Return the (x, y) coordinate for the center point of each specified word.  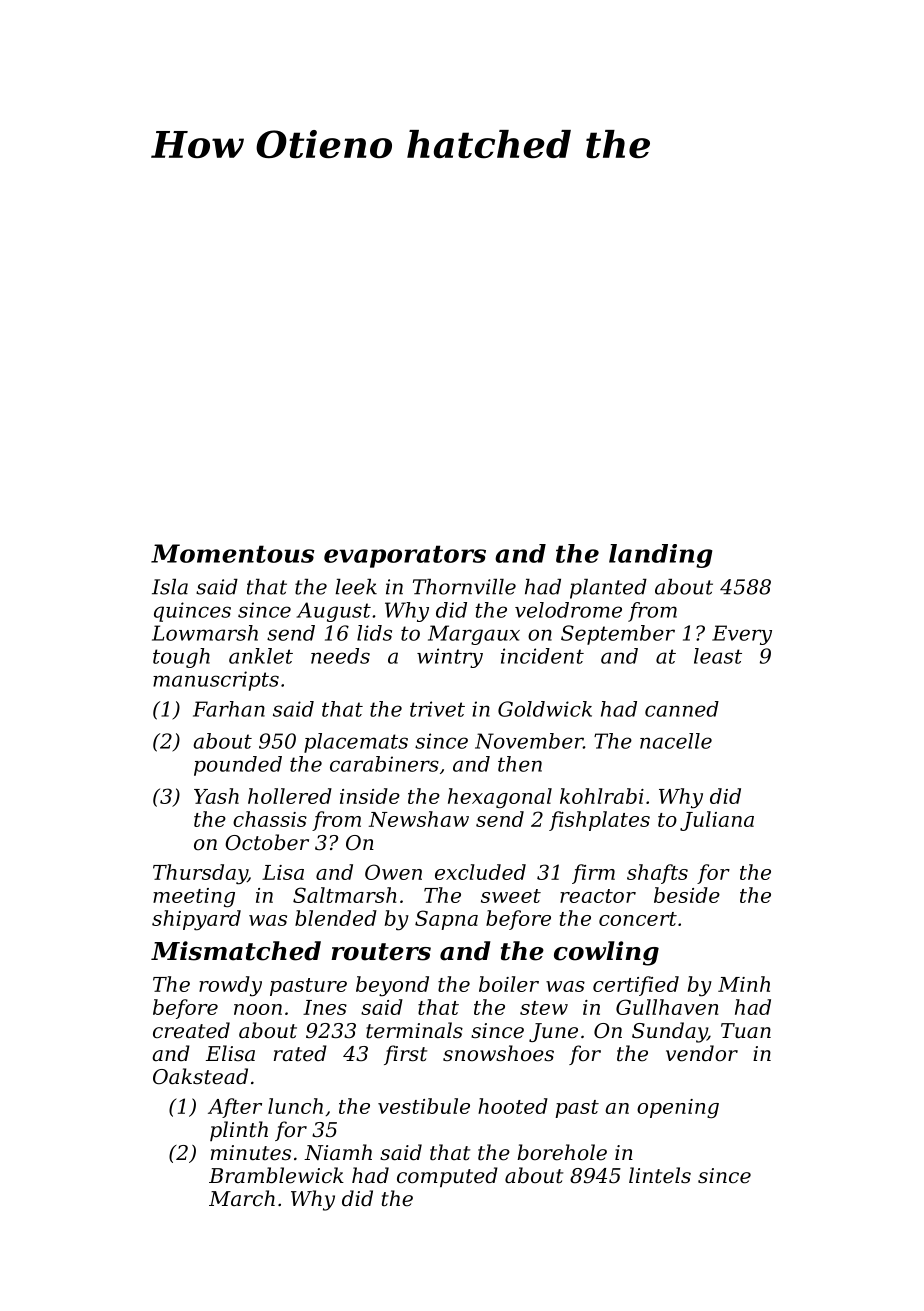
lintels (660, 1175)
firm (593, 874)
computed (447, 1177)
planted (608, 589)
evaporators (405, 556)
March (242, 1198)
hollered (290, 796)
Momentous (233, 553)
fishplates (599, 821)
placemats (356, 743)
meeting (194, 898)
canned (682, 709)
